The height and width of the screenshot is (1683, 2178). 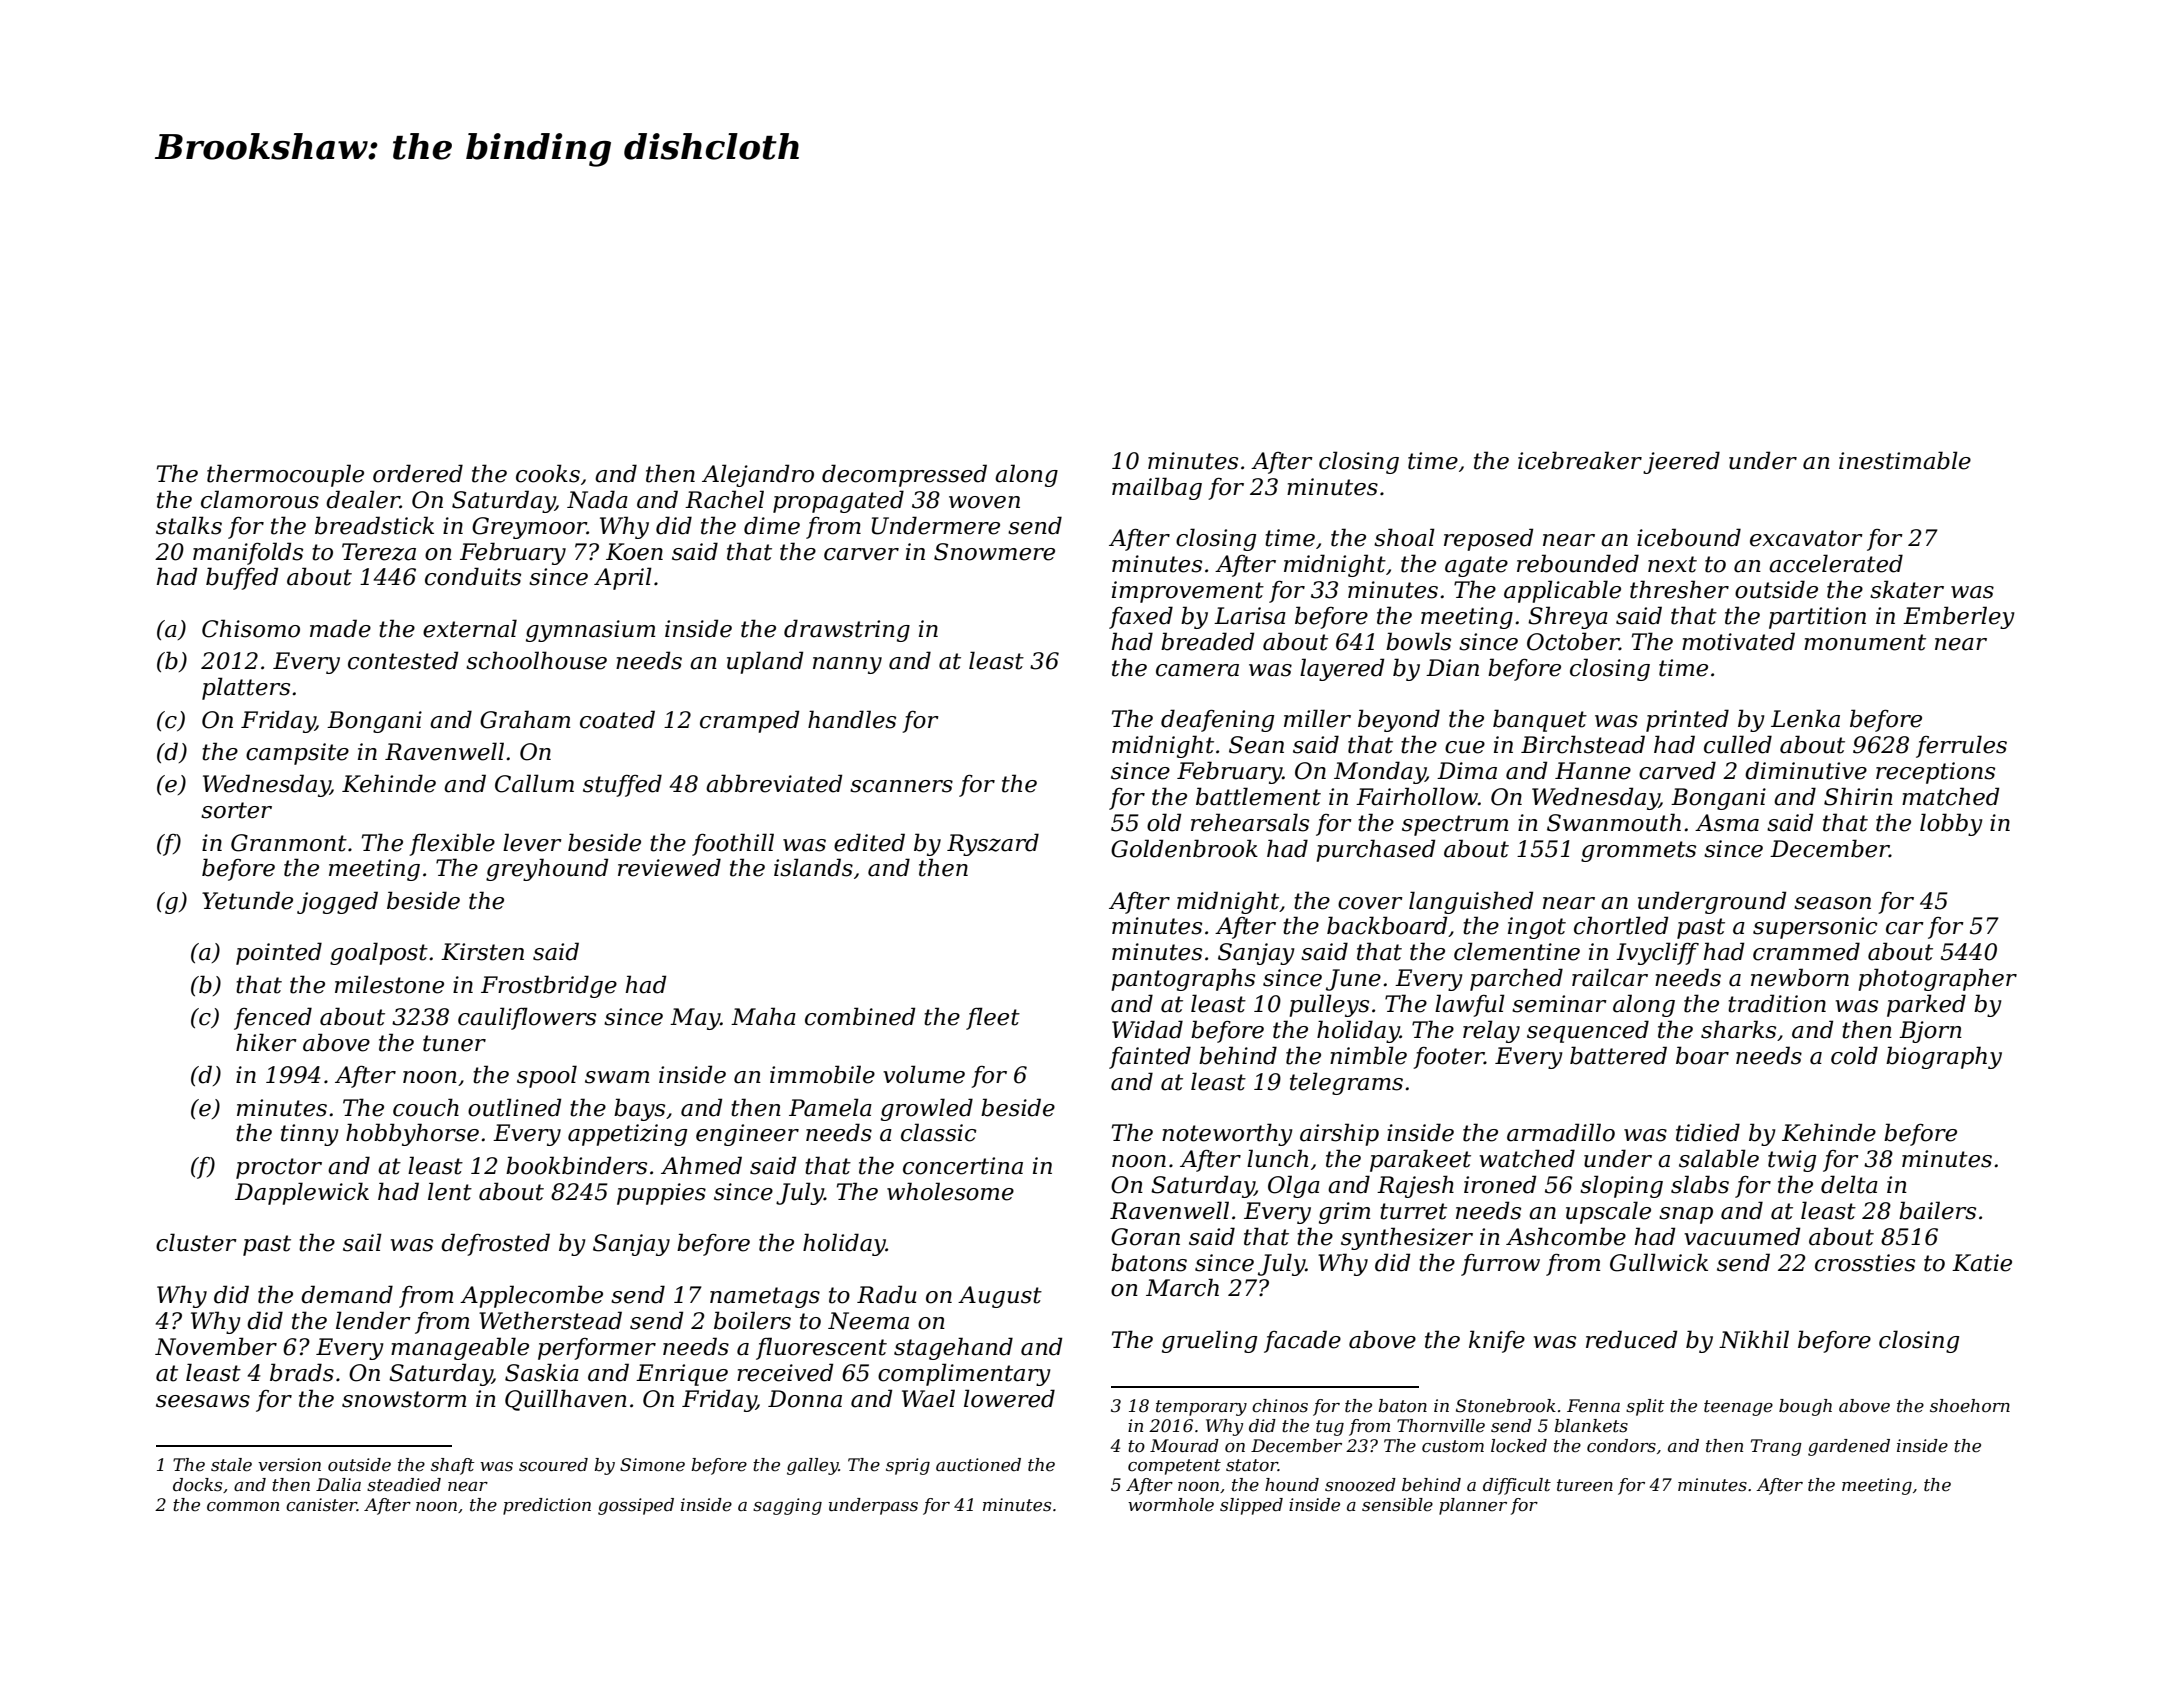 What do you see at coordinates (279, 1168) in the screenshot?
I see `proctor` at bounding box center [279, 1168].
